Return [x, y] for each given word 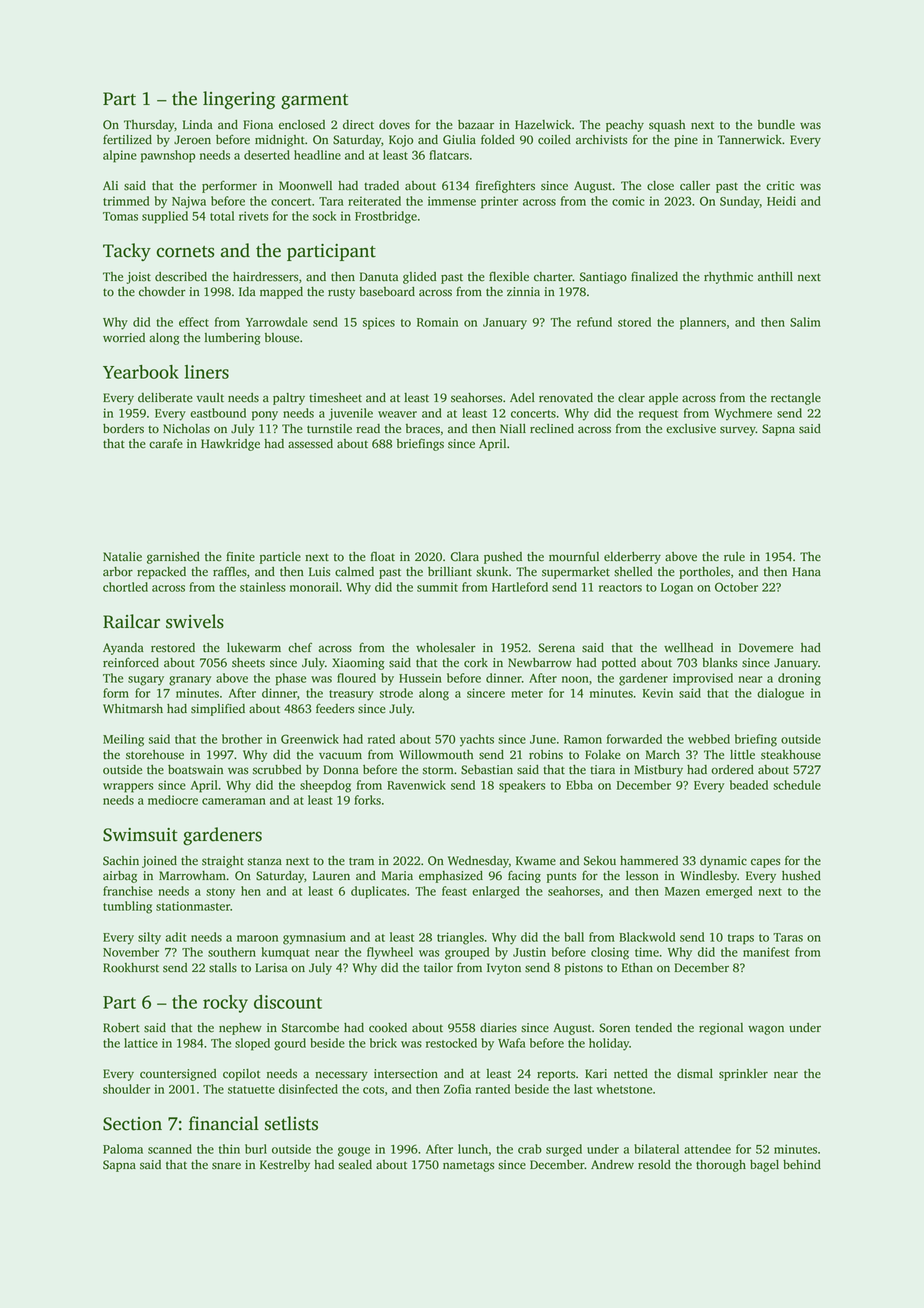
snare [226, 1166]
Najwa [189, 202]
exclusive [691, 429]
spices [379, 323]
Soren [614, 1028]
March [663, 755]
